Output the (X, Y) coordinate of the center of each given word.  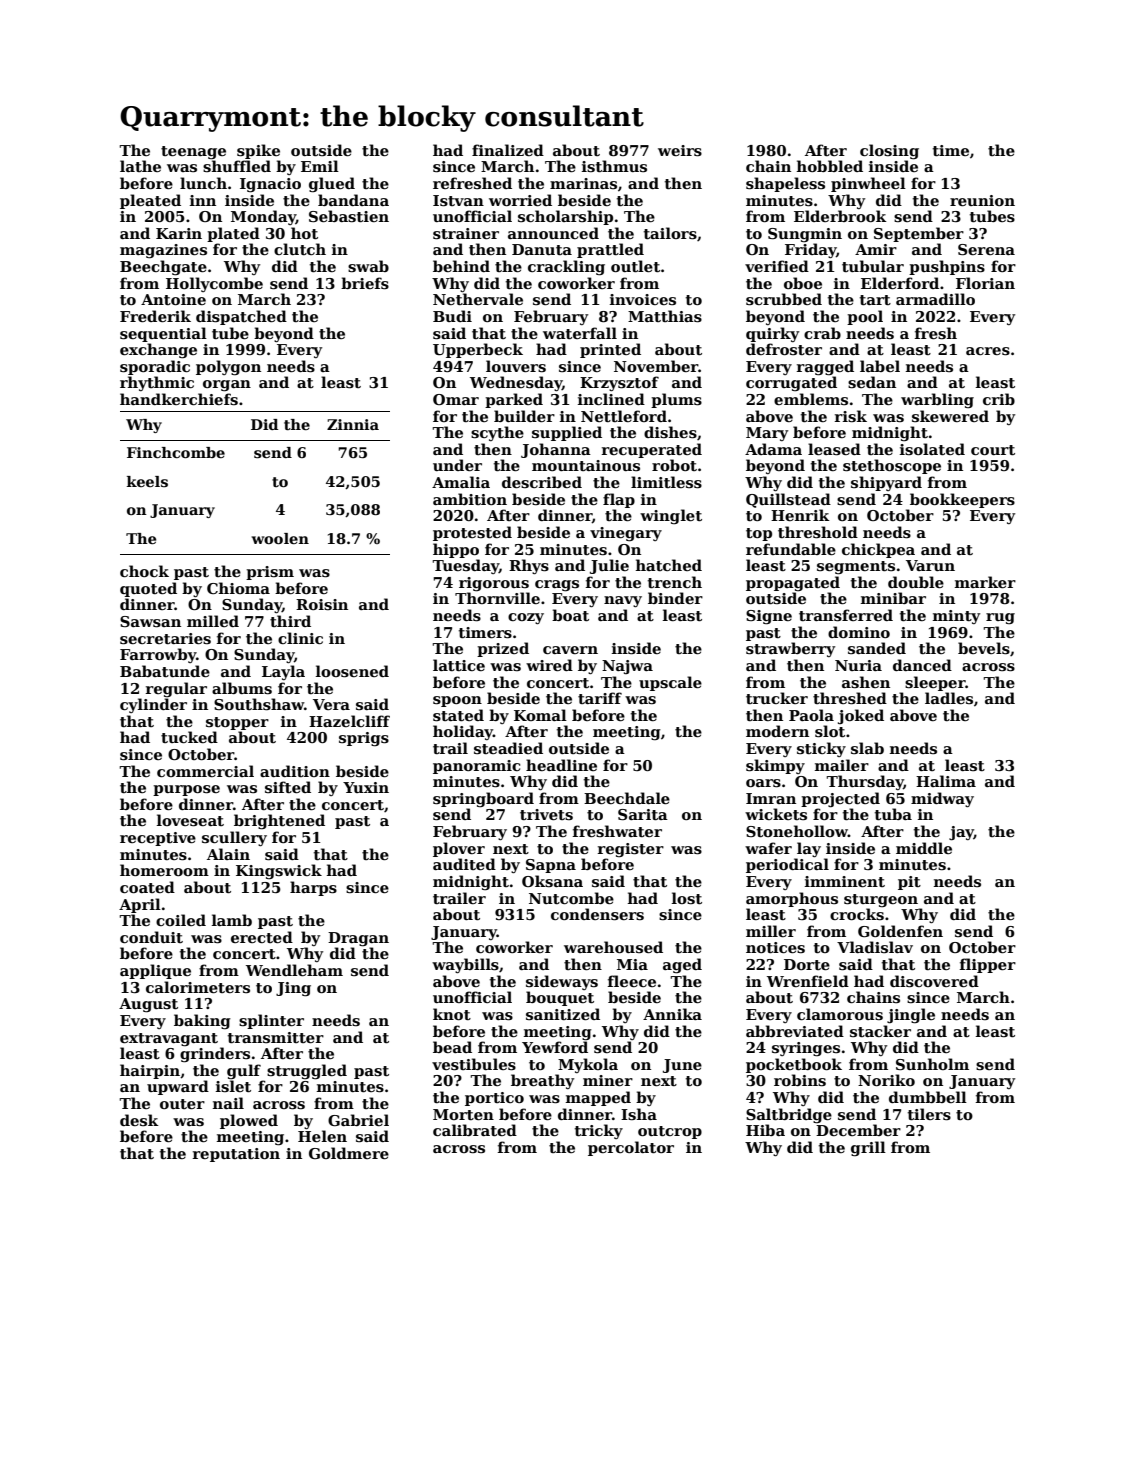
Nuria (858, 665)
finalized (508, 150)
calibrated (475, 1130)
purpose (186, 790)
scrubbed (784, 299)
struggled (307, 1072)
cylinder (153, 705)
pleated (150, 201)
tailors (670, 233)
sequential (163, 334)
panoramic (476, 767)
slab (867, 748)
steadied (508, 748)
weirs (680, 151)
